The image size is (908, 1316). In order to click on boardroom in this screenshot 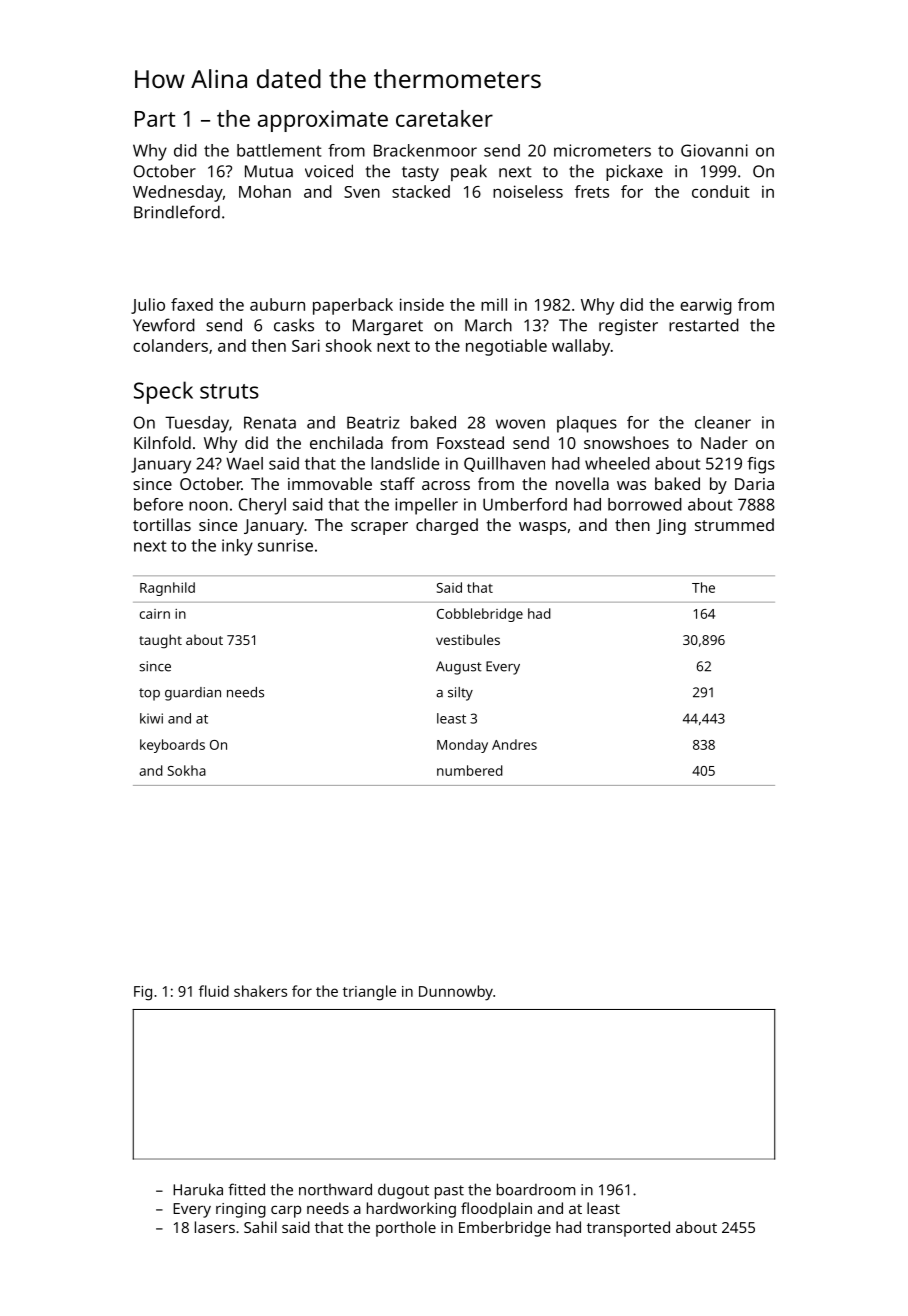, I will do `click(536, 1189)`.
